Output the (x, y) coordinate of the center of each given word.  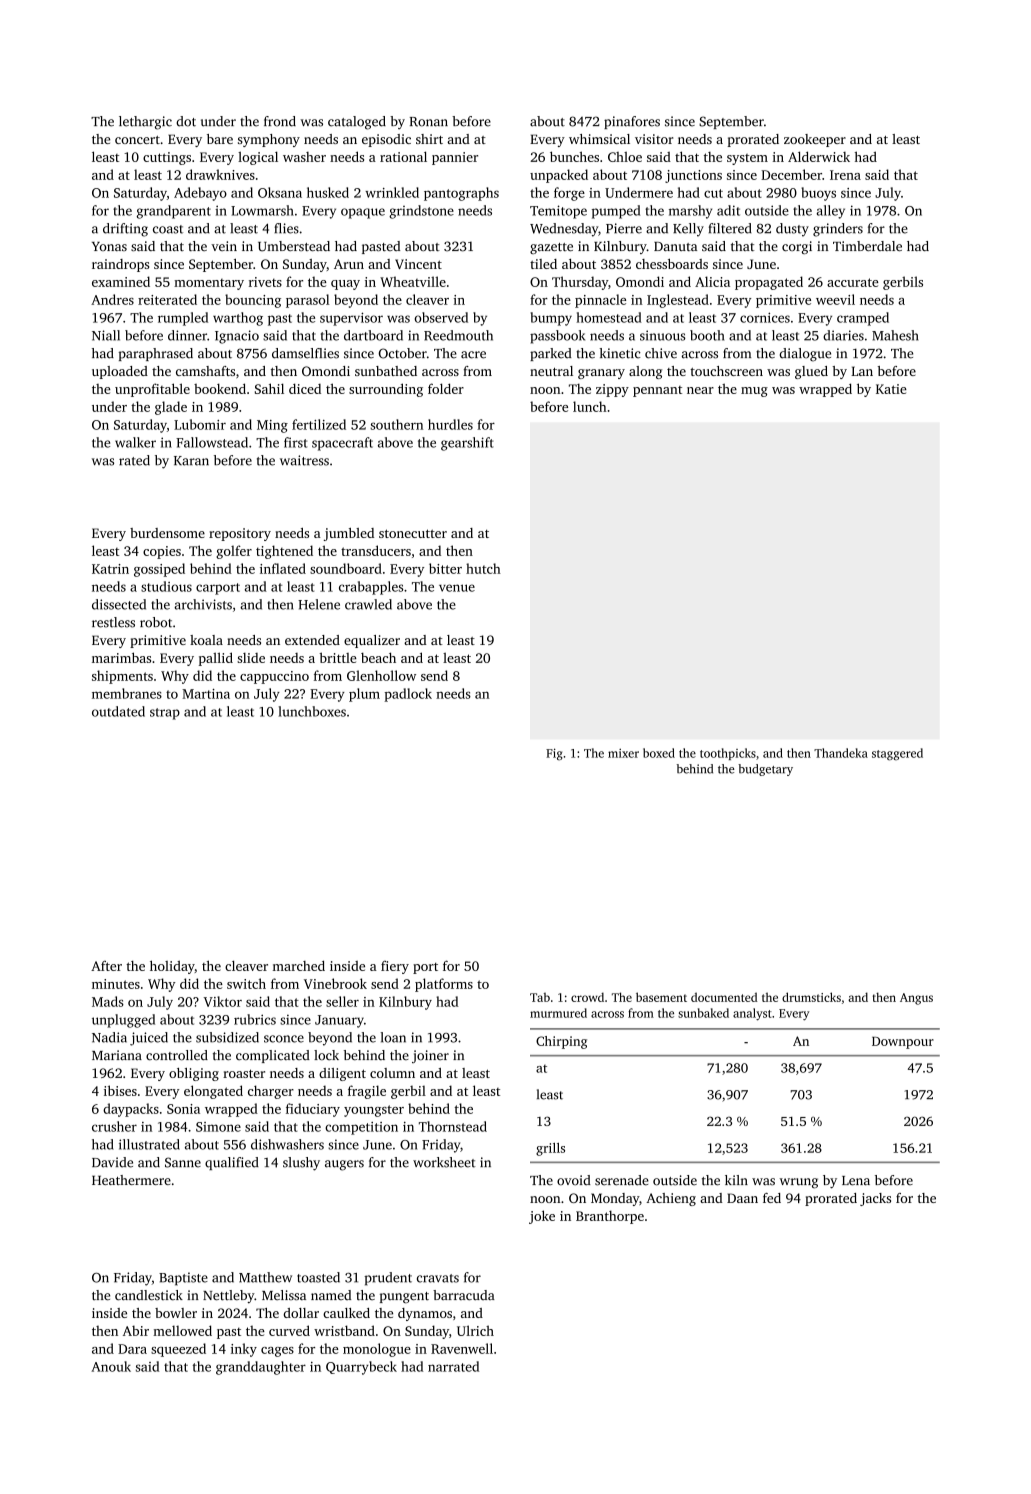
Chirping (561, 1042)
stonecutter (413, 533)
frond (280, 121)
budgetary (765, 770)
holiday (172, 967)
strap (165, 714)
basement (661, 997)
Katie (891, 389)
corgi (797, 247)
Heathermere (131, 1180)
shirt (429, 139)
